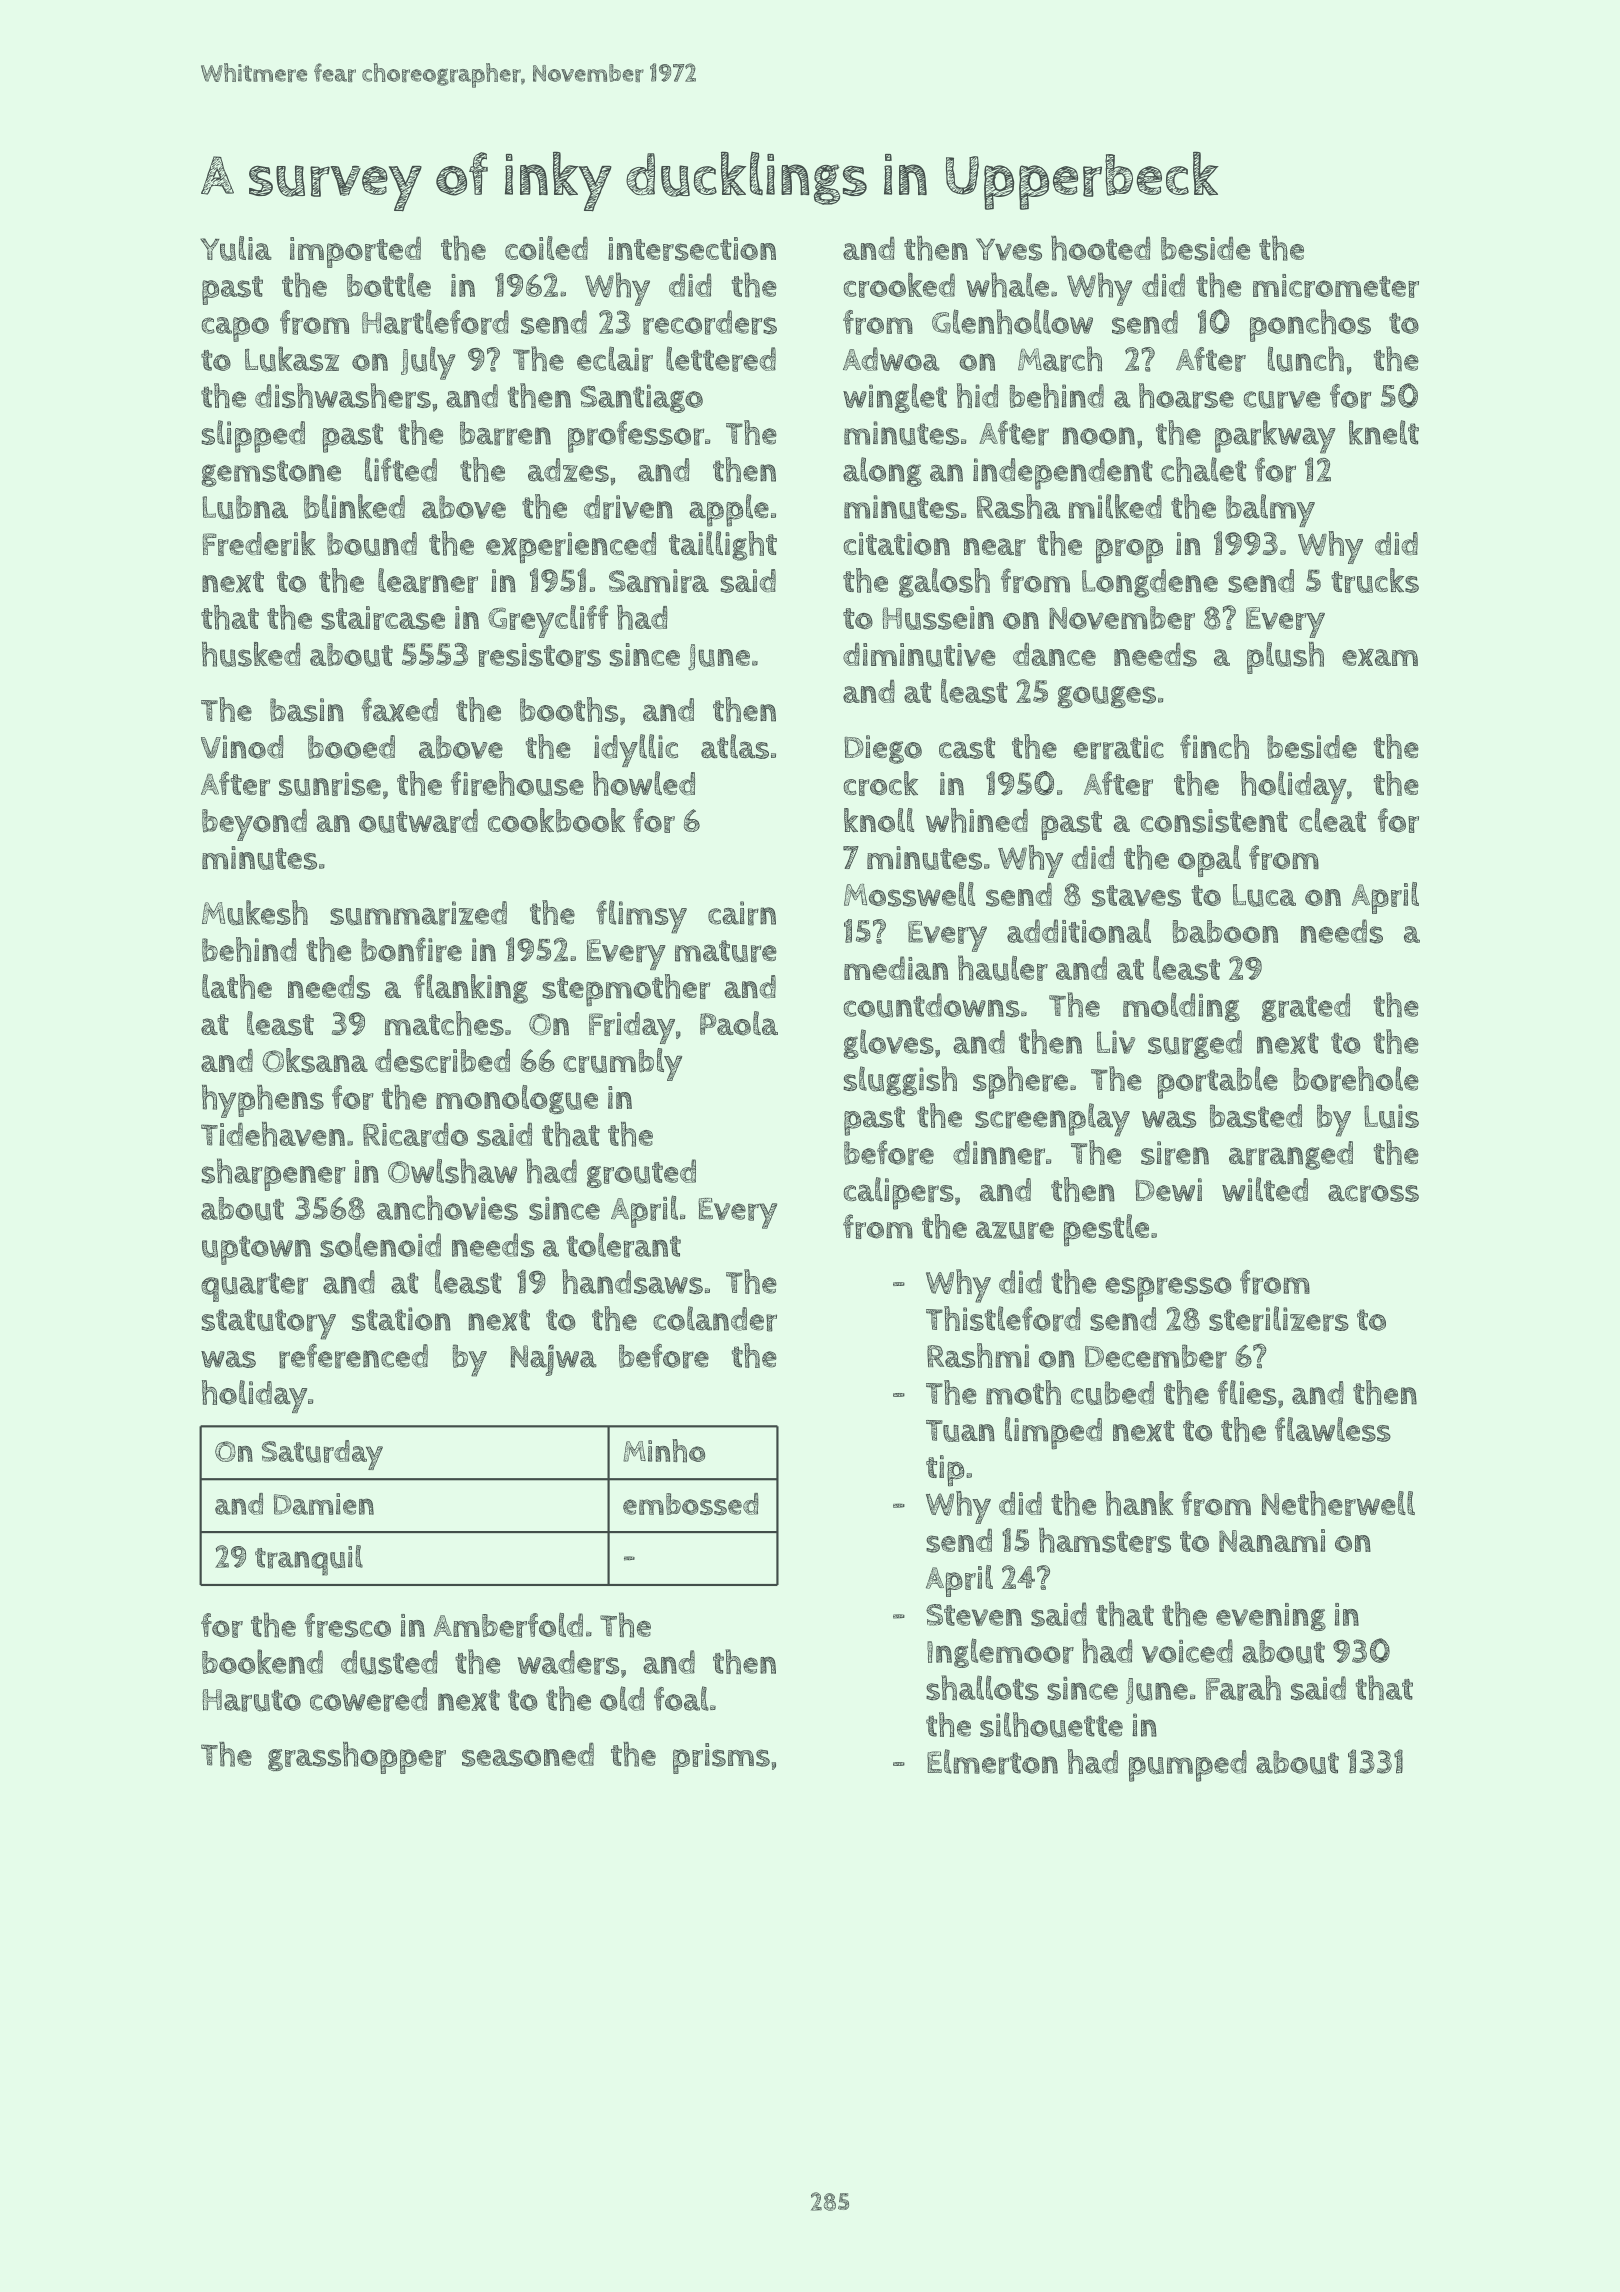  I want to click on prisms, so click(721, 1758).
